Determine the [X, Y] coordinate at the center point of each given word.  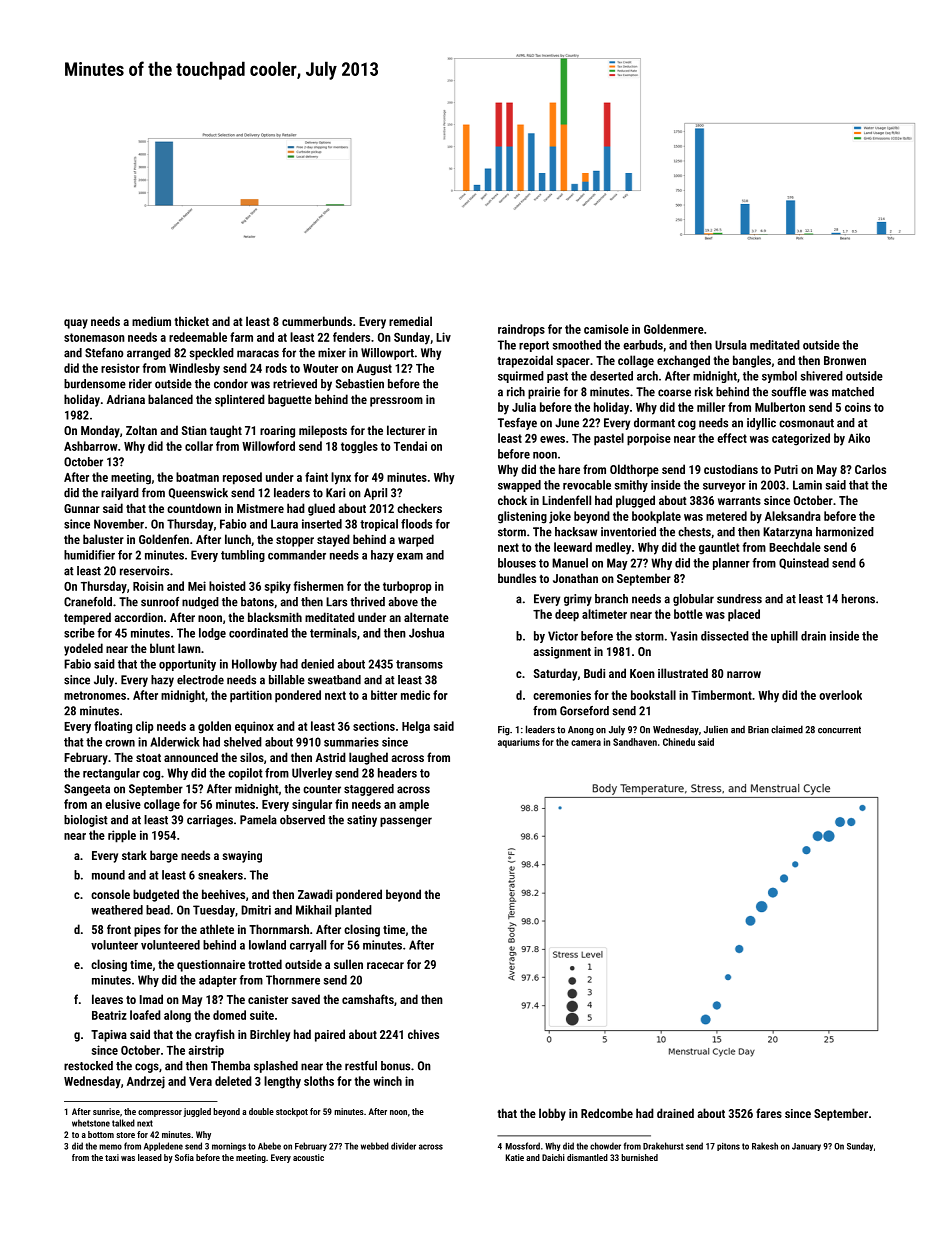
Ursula [731, 345]
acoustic [308, 1157]
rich [516, 392]
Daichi [553, 1157]
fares [769, 1113]
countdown [194, 508]
